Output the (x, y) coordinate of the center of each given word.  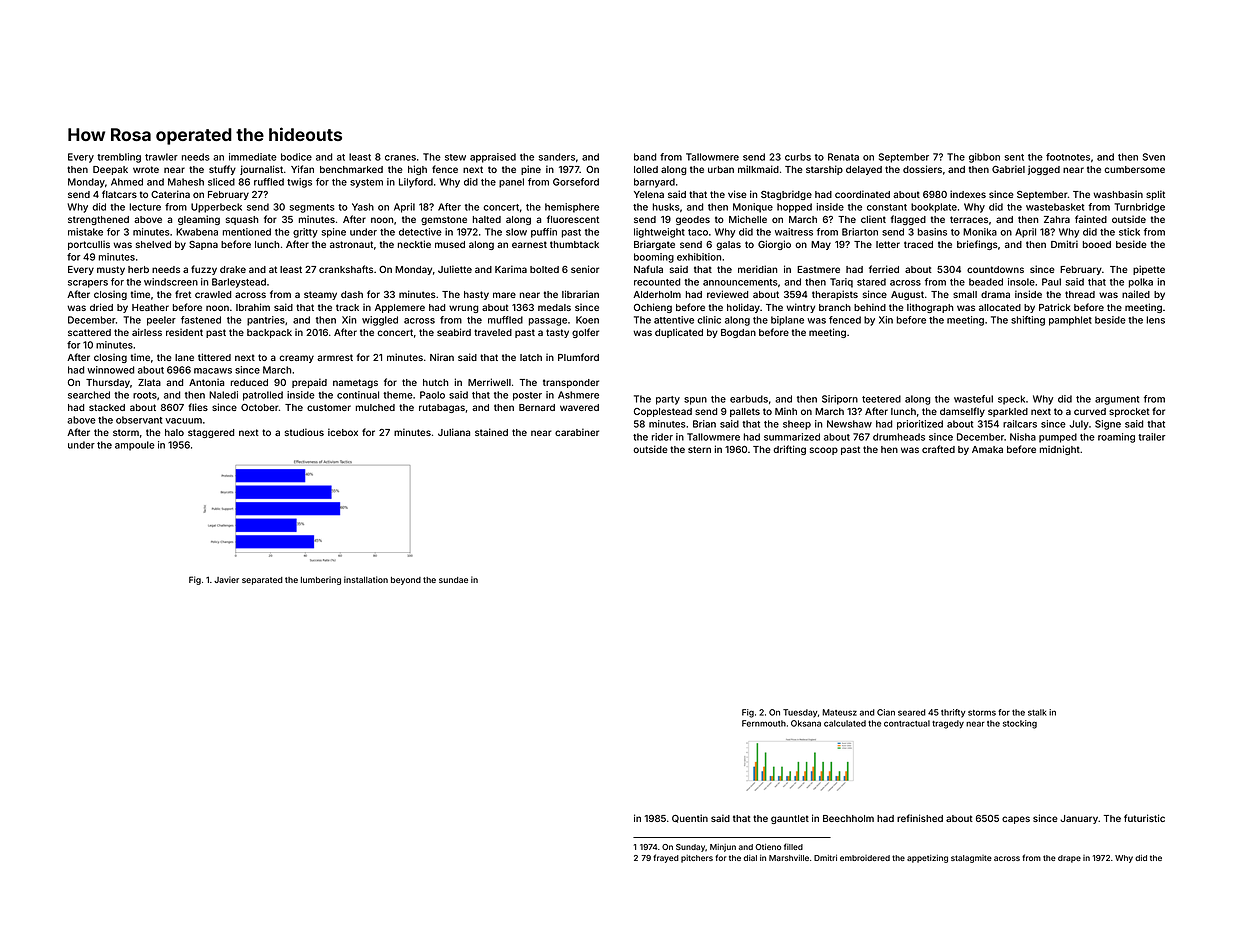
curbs (798, 157)
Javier (226, 579)
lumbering (321, 580)
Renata (843, 157)
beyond (406, 581)
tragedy (948, 724)
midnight (1060, 450)
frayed (666, 858)
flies (198, 407)
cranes (400, 158)
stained (491, 432)
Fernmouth (764, 723)
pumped (1058, 438)
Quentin (690, 818)
